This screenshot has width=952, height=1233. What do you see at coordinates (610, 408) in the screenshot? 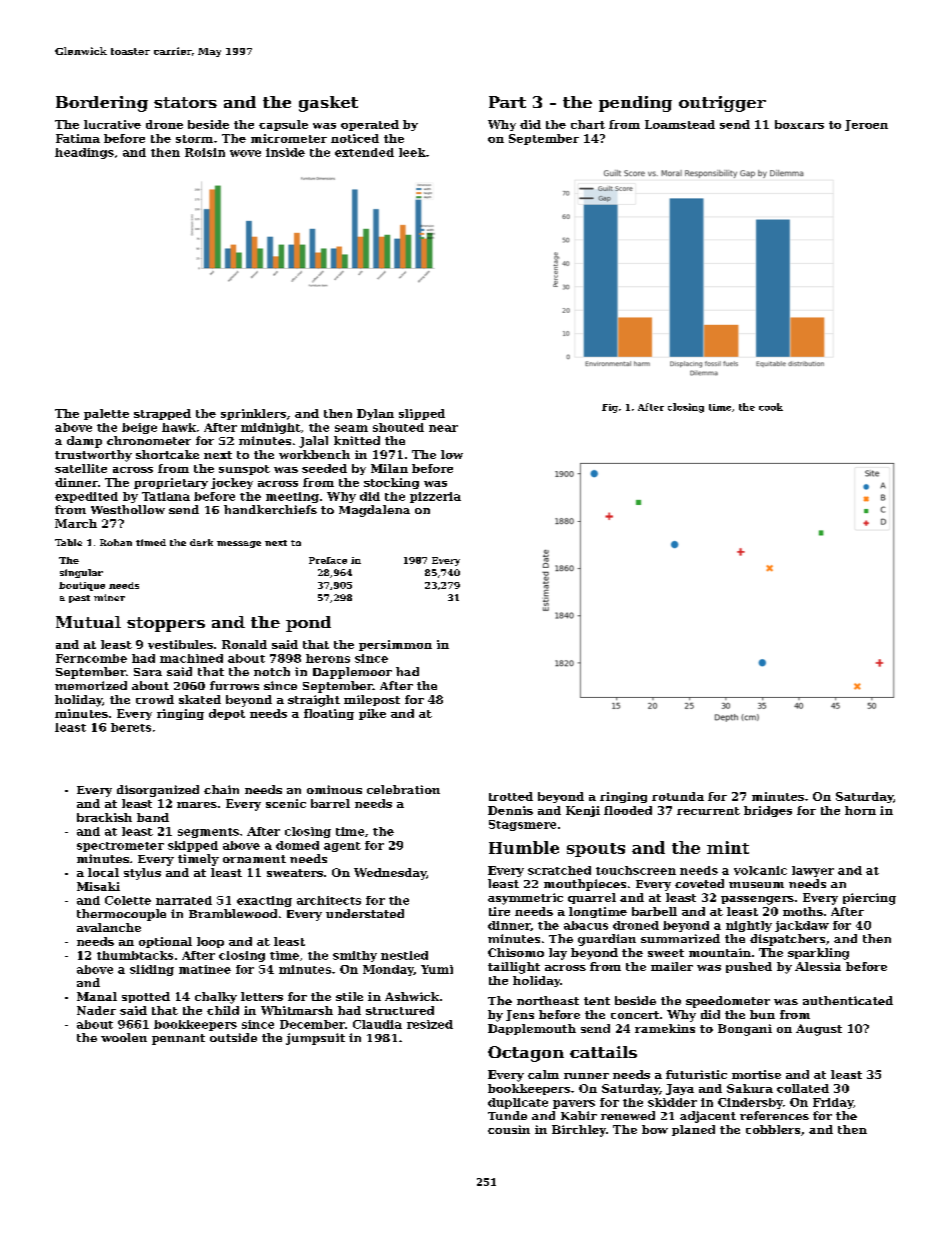
I see `Fig` at bounding box center [610, 408].
